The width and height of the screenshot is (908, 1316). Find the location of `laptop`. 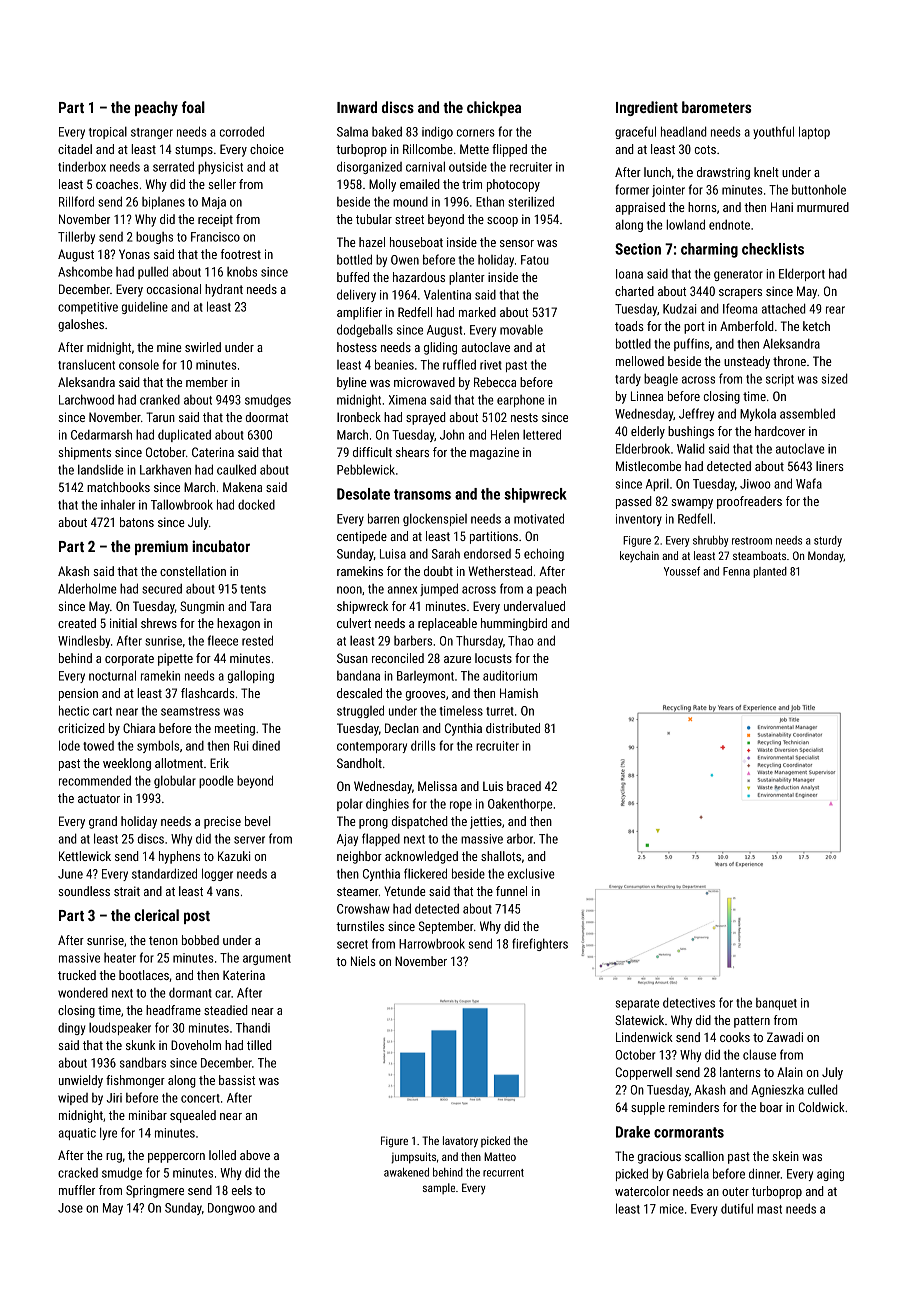

laptop is located at coordinates (814, 132).
